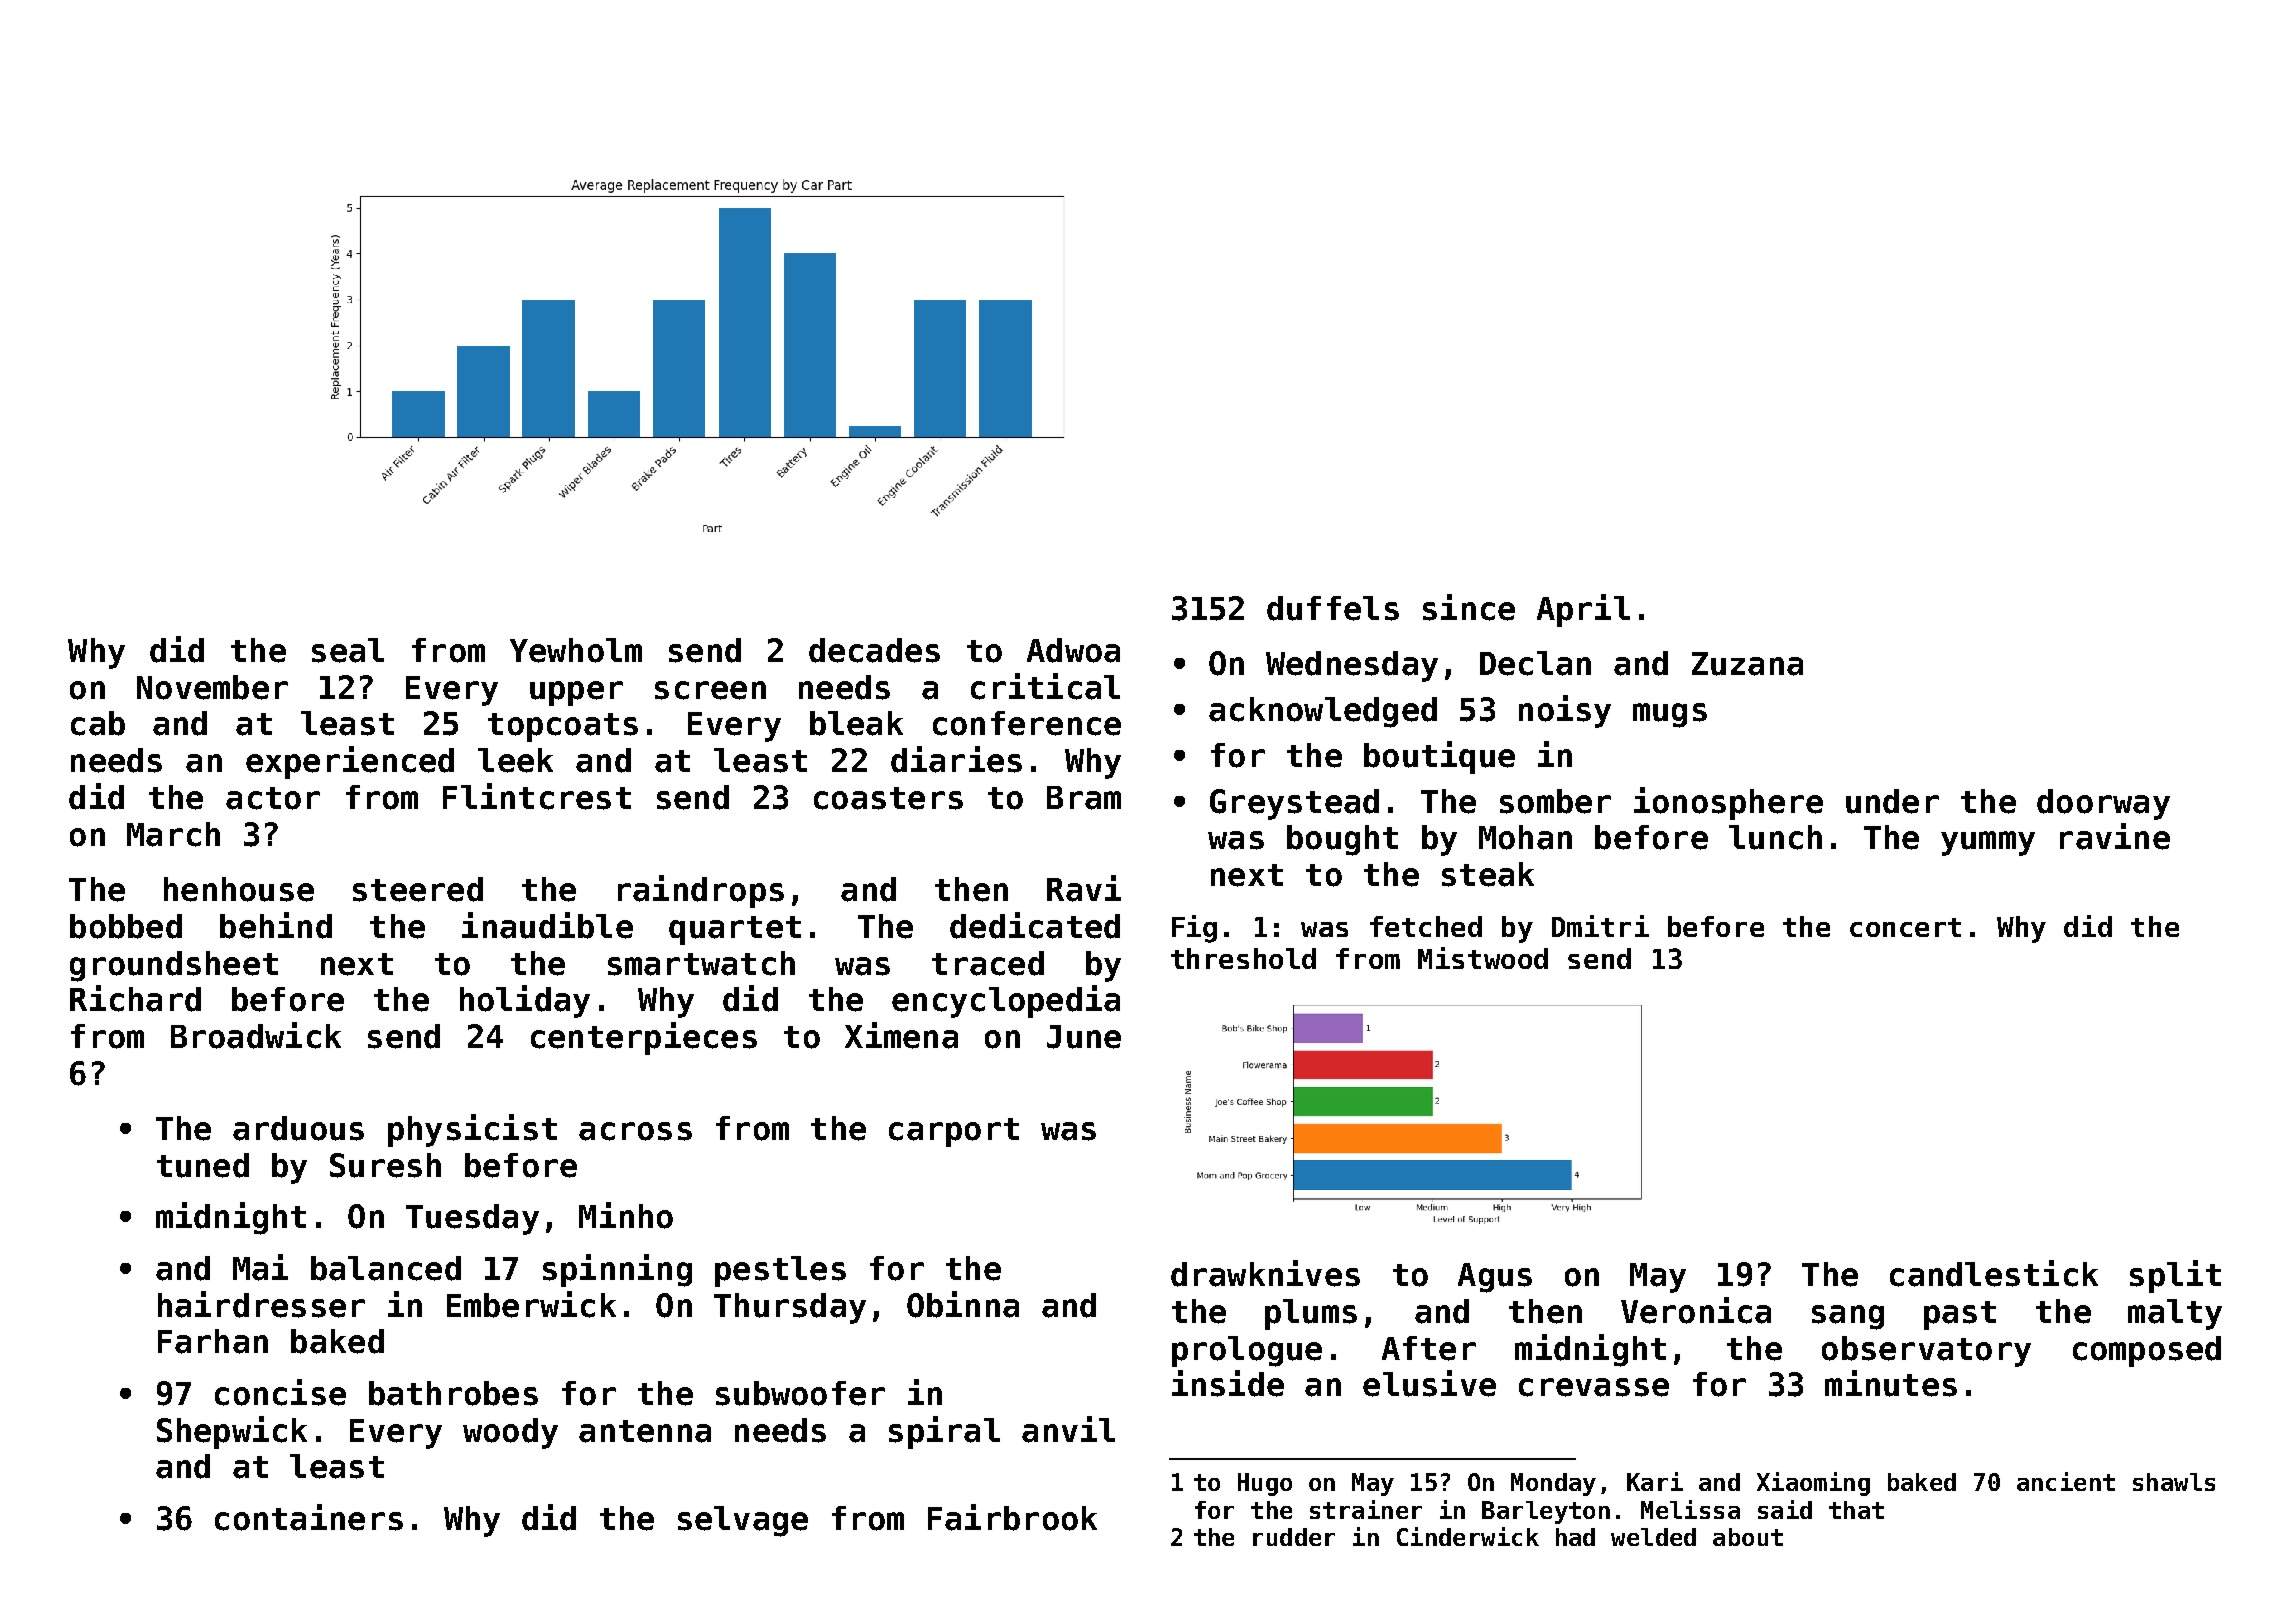 The image size is (2292, 1620). Describe the element at coordinates (1311, 1314) in the screenshot. I see `plums` at that location.
